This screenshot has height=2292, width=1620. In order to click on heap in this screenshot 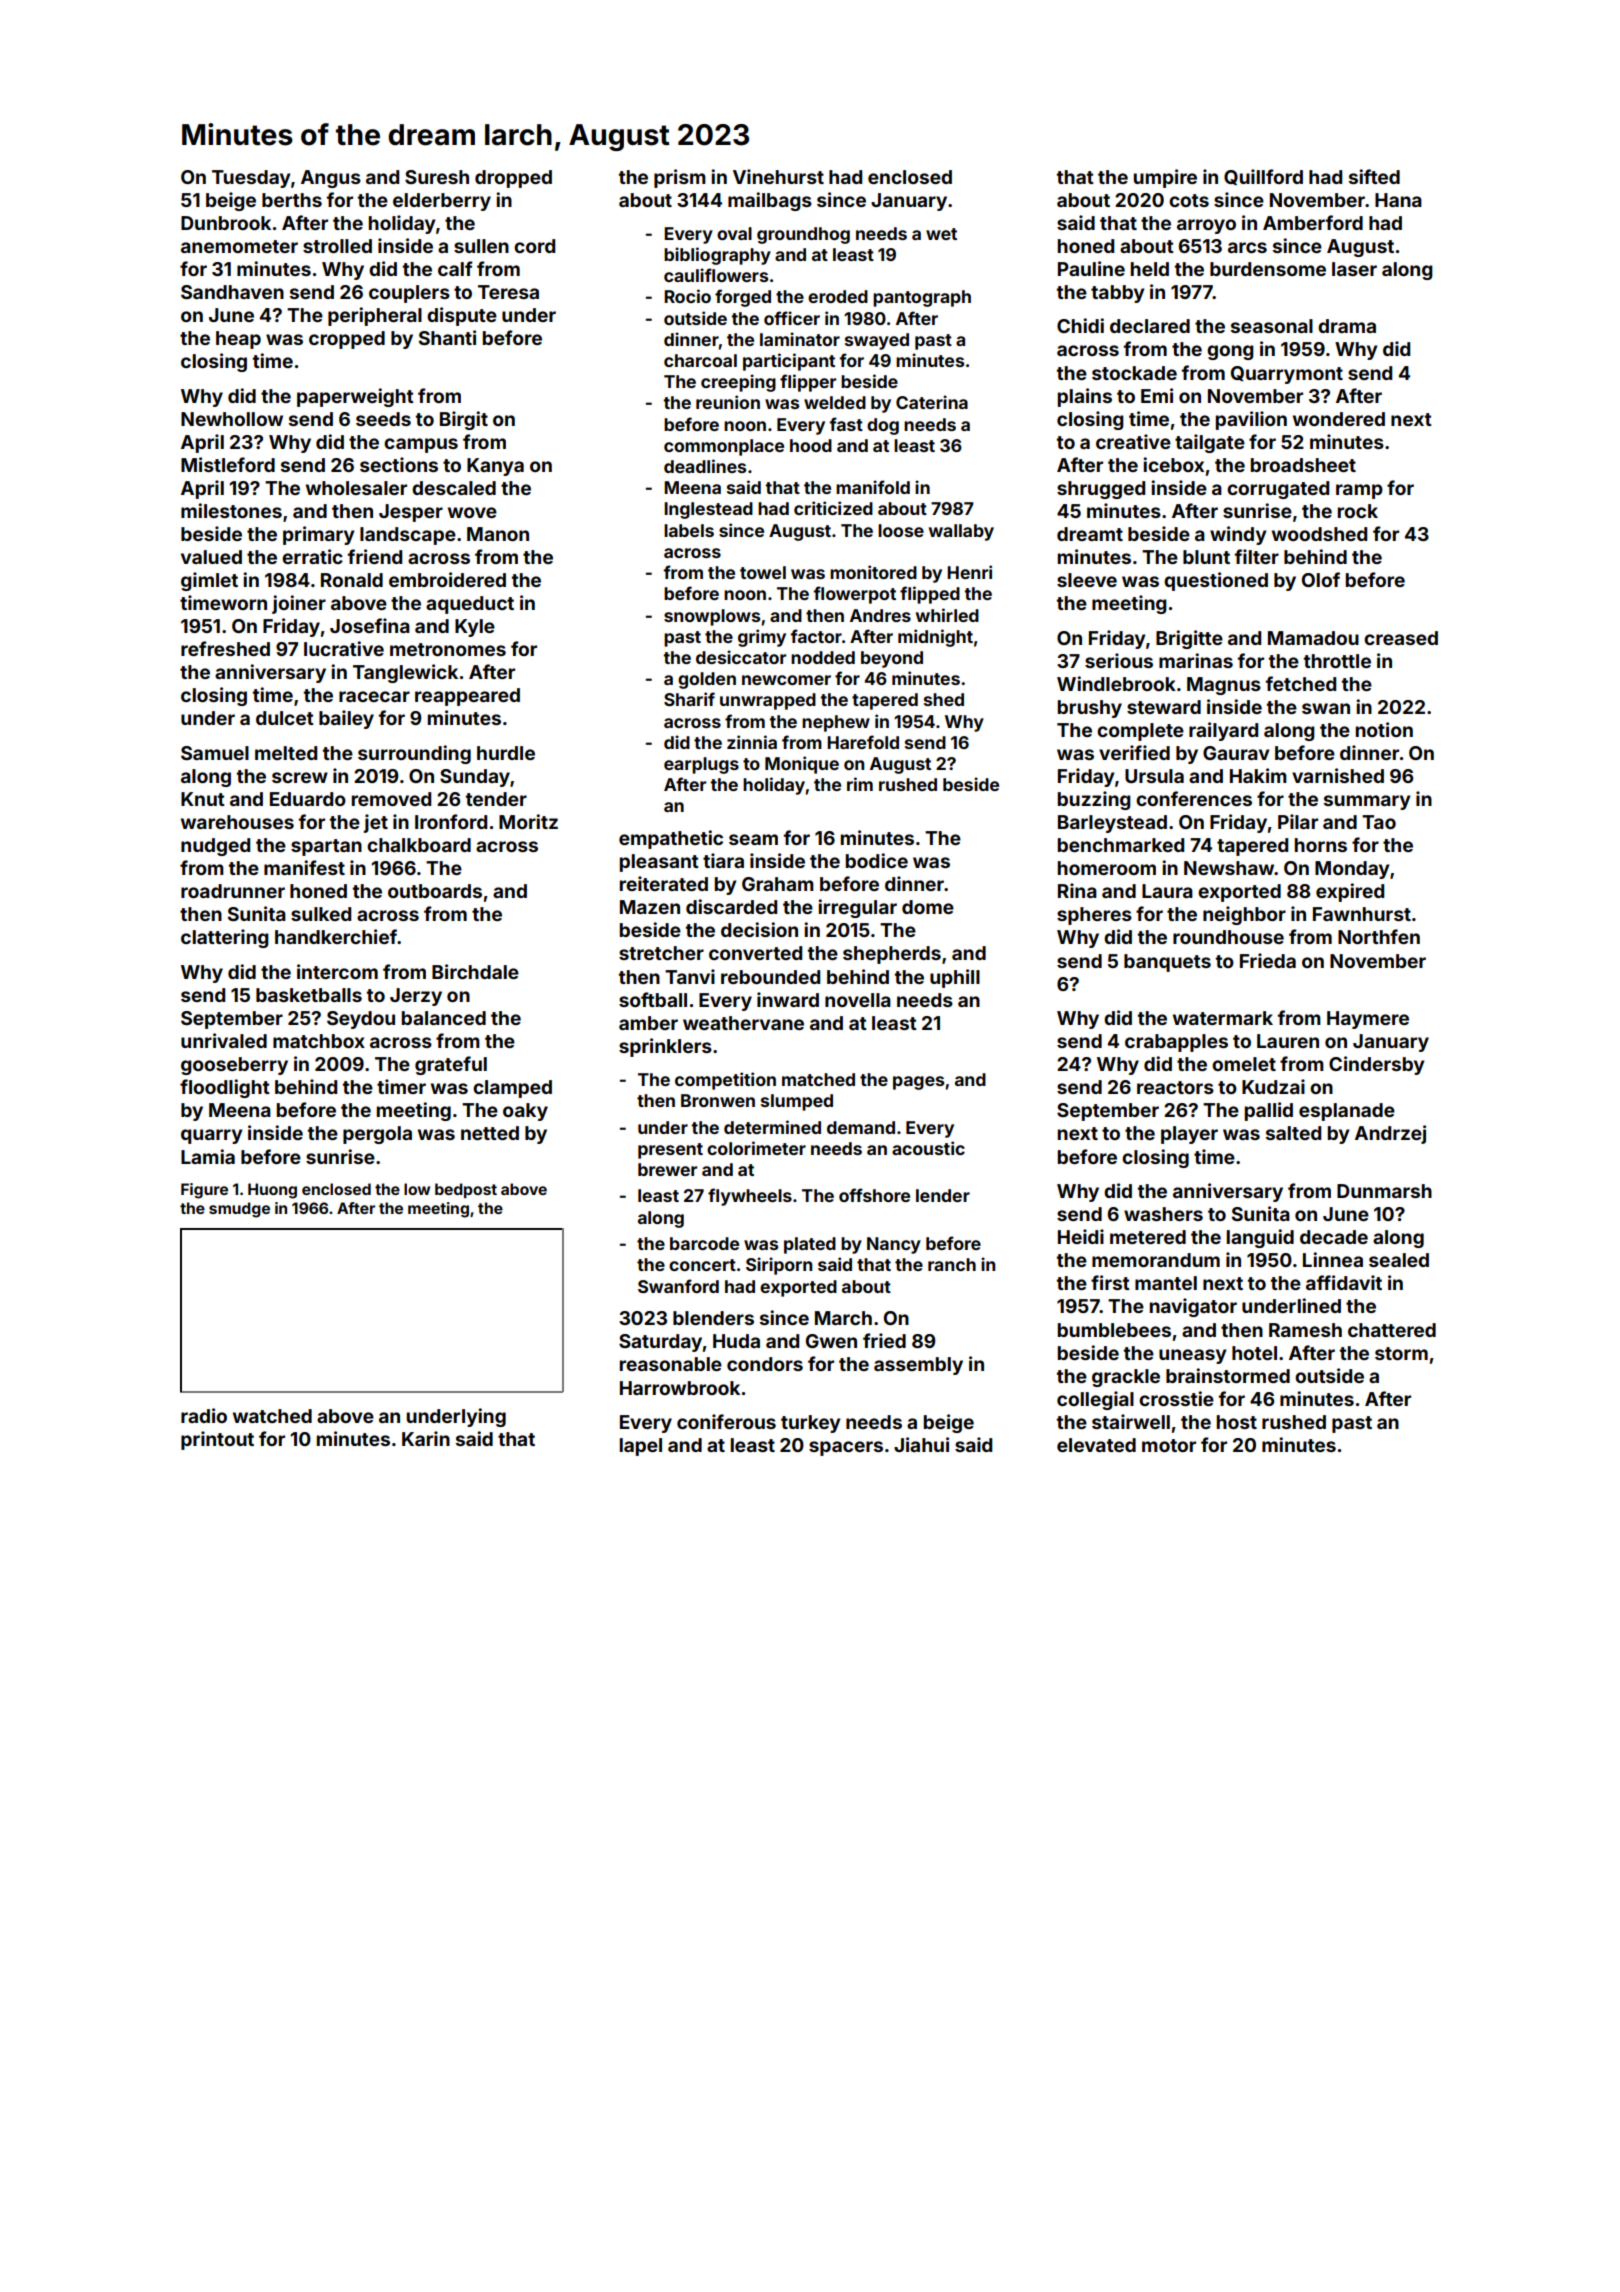, I will do `click(238, 340)`.
